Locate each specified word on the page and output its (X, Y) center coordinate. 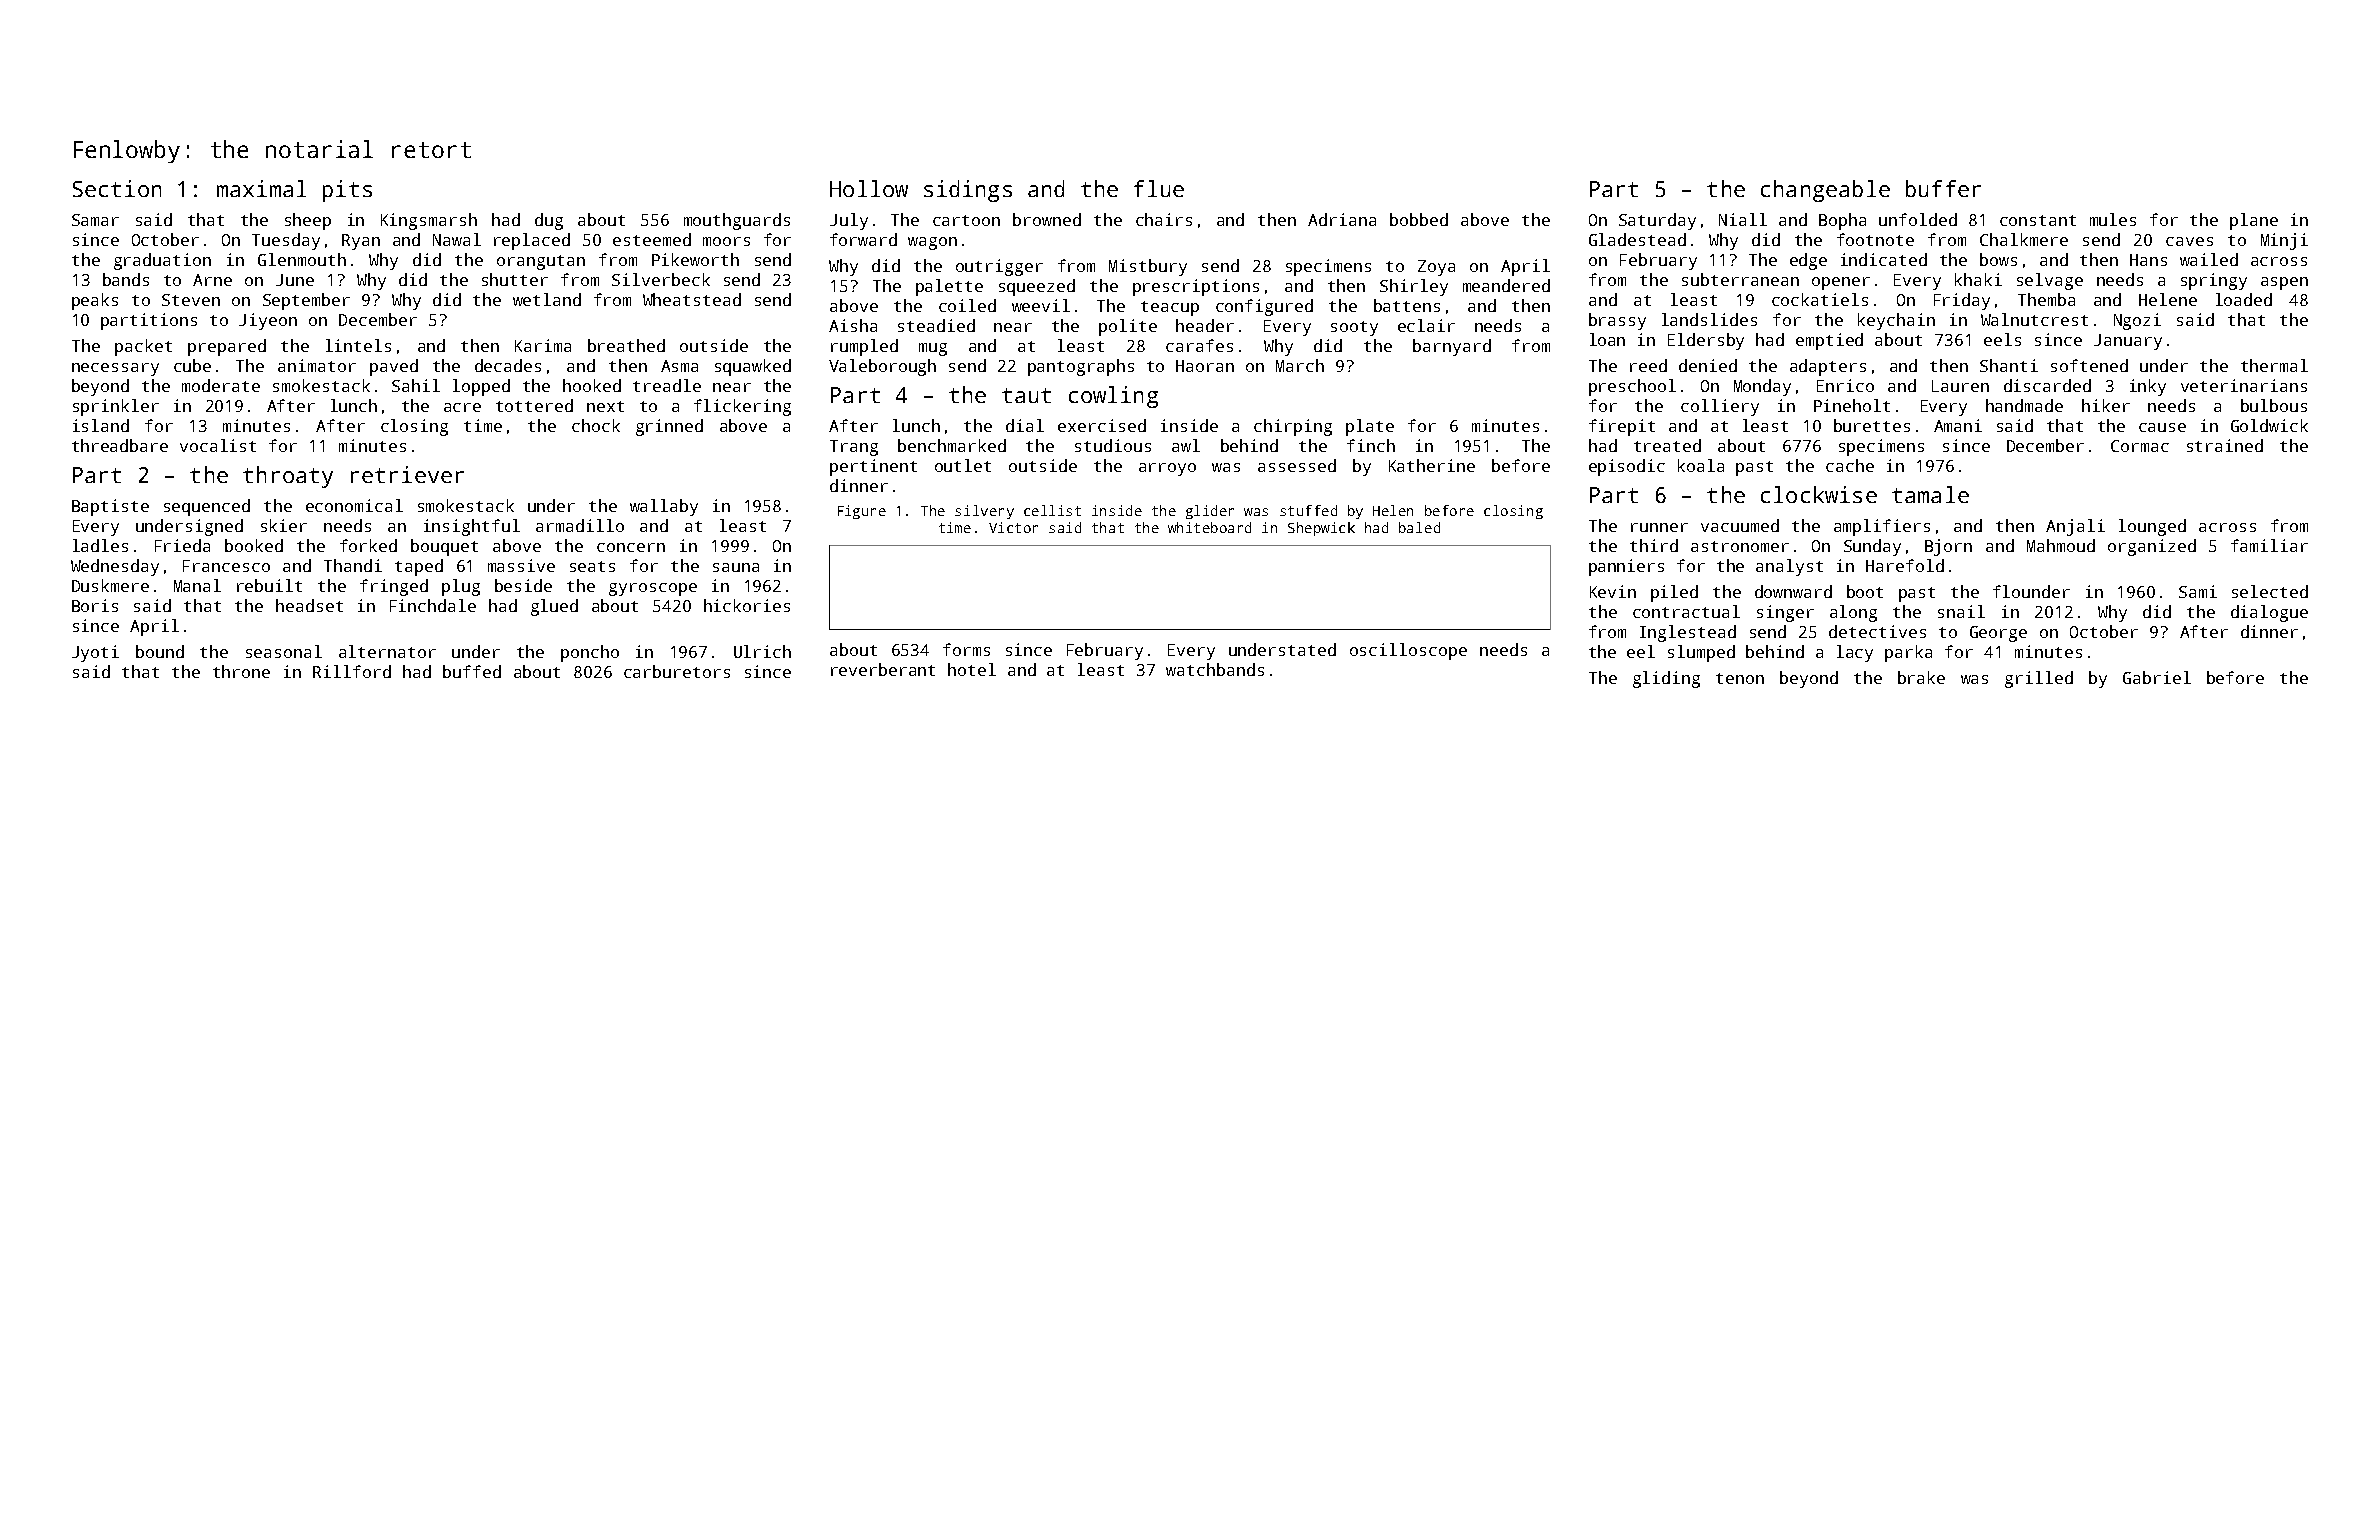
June (295, 280)
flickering (742, 407)
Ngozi (2137, 321)
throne (241, 671)
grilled (2039, 679)
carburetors (677, 671)
